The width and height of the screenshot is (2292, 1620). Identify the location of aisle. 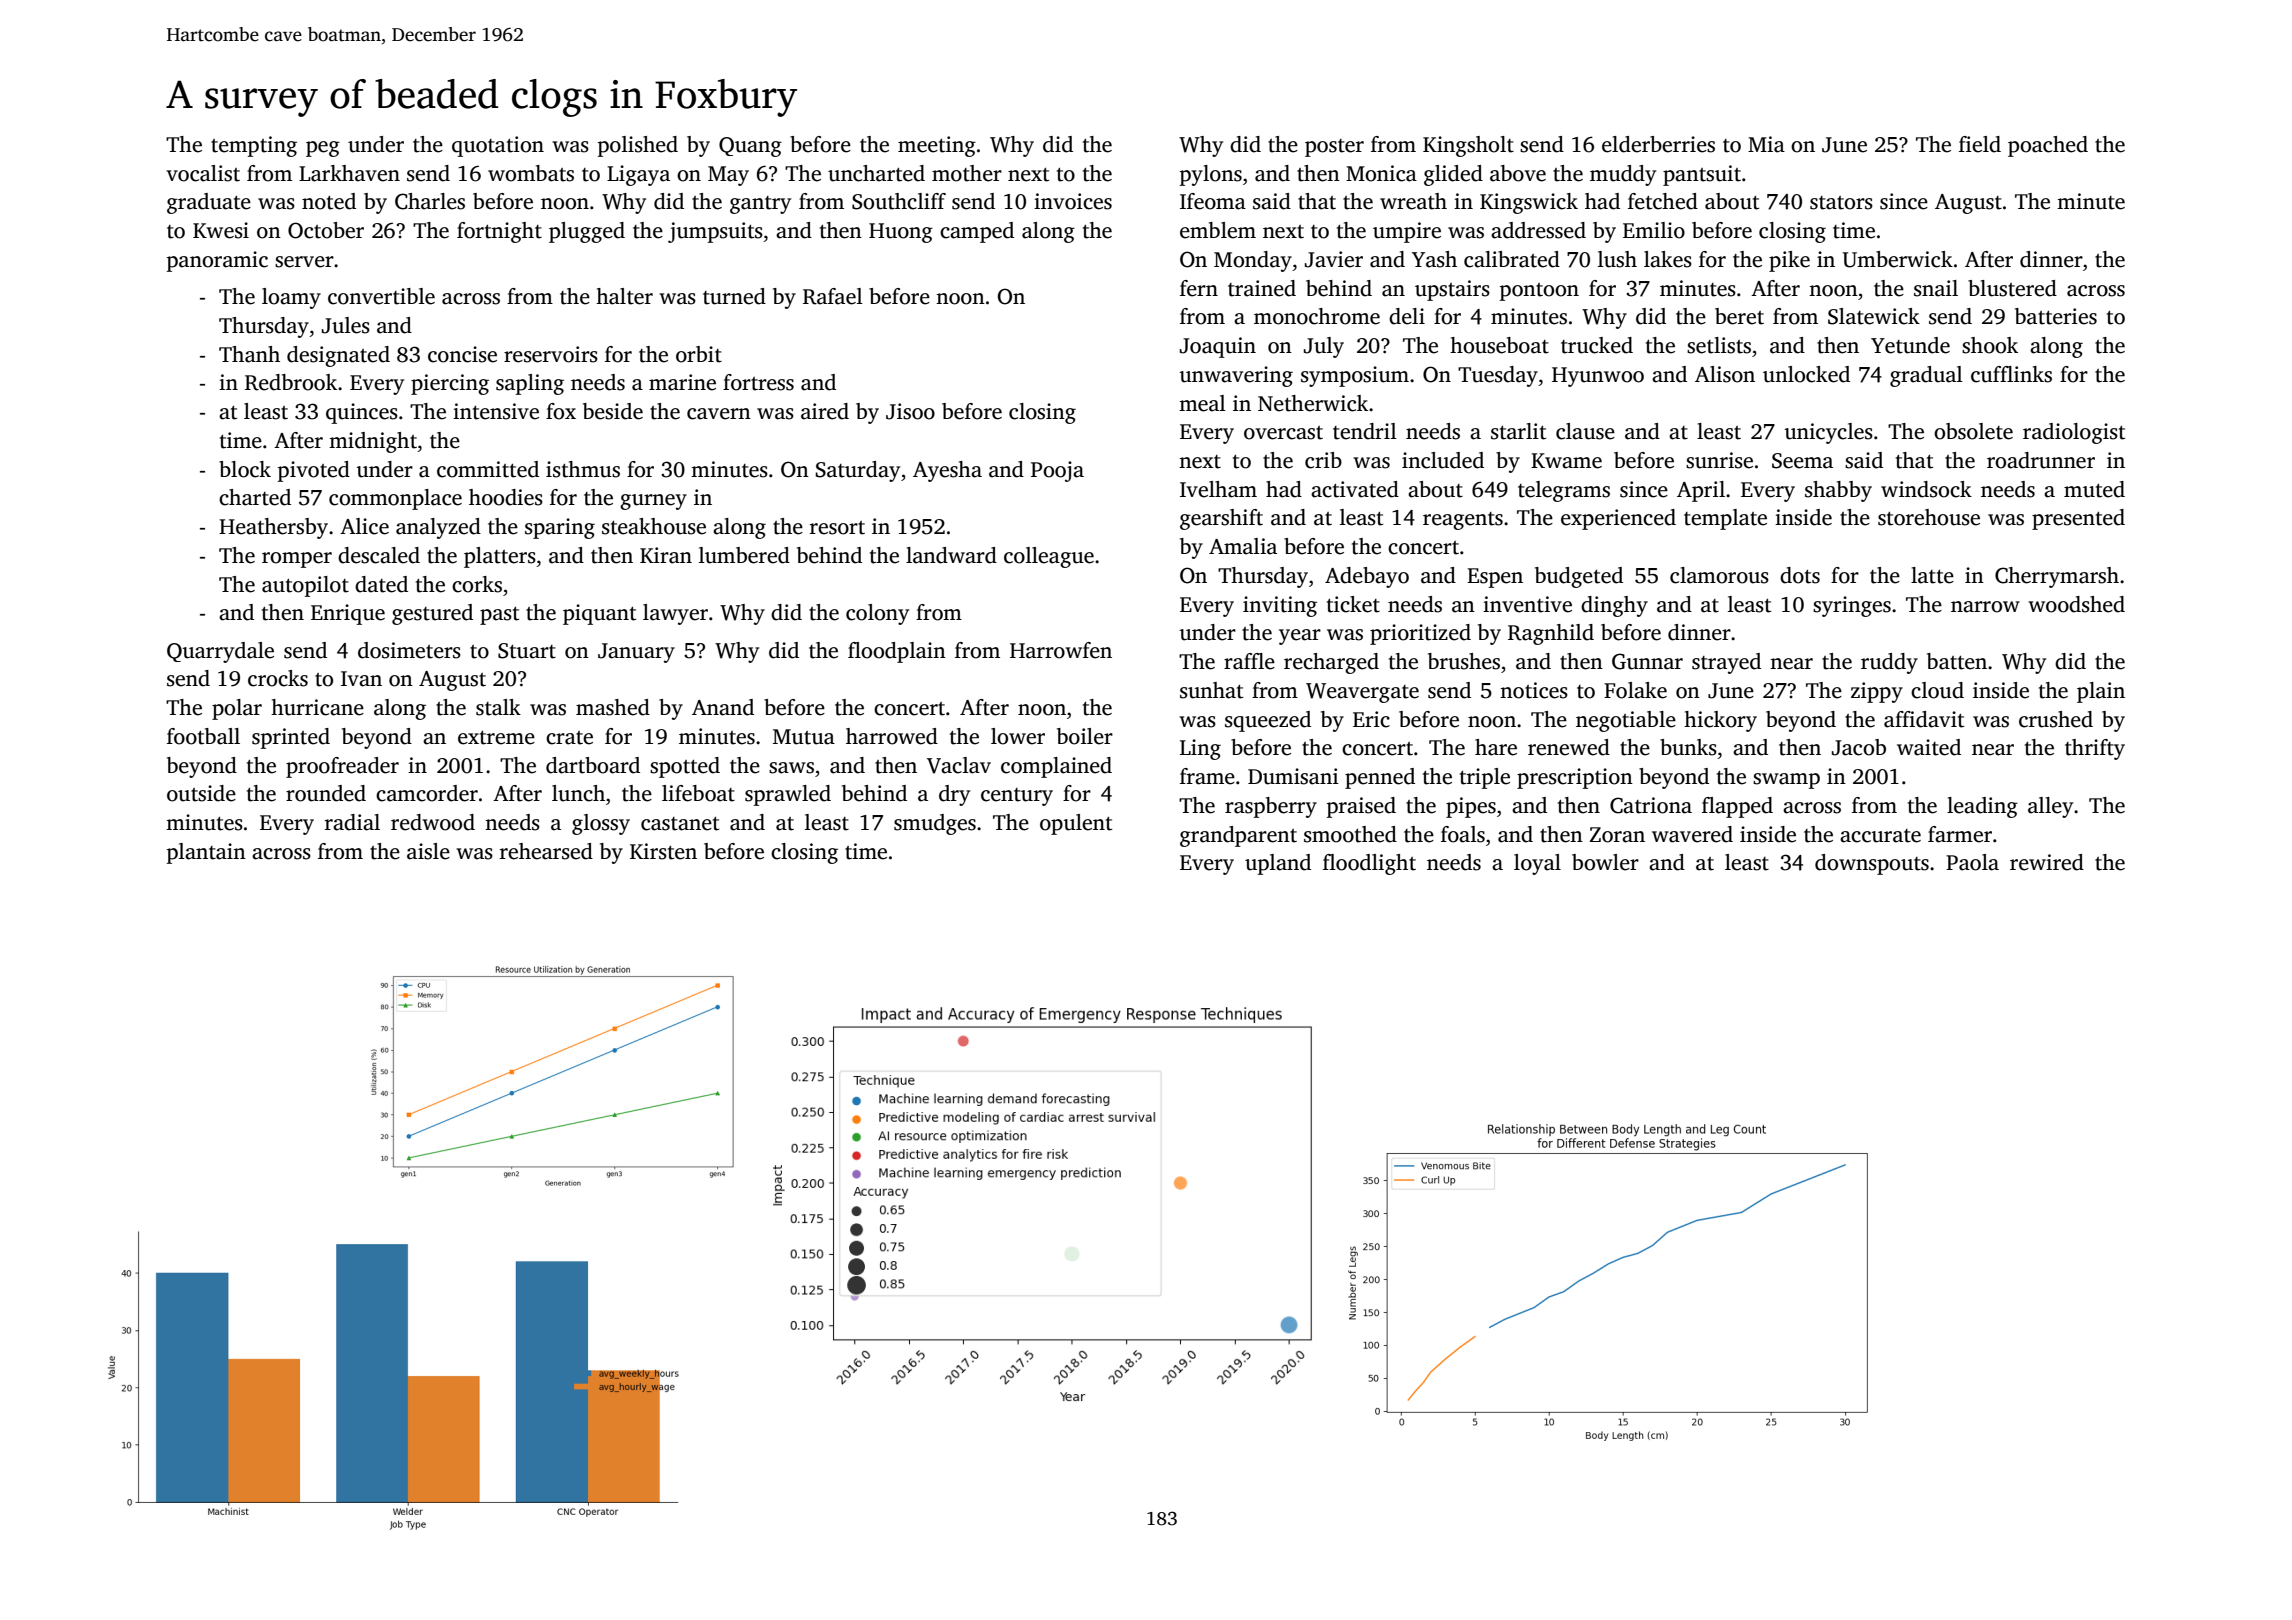
(428, 851).
